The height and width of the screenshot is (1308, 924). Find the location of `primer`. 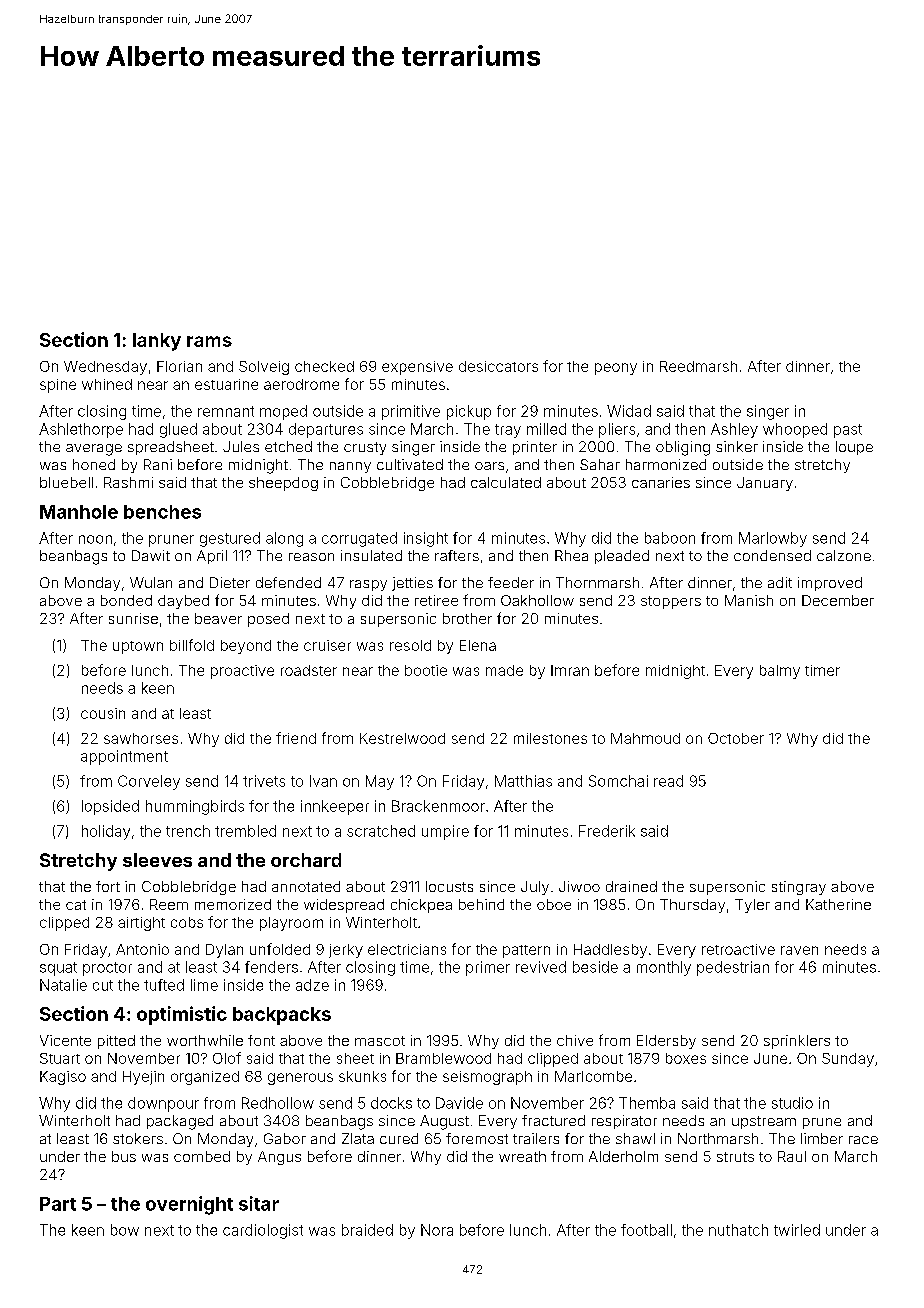

primer is located at coordinates (488, 968).
